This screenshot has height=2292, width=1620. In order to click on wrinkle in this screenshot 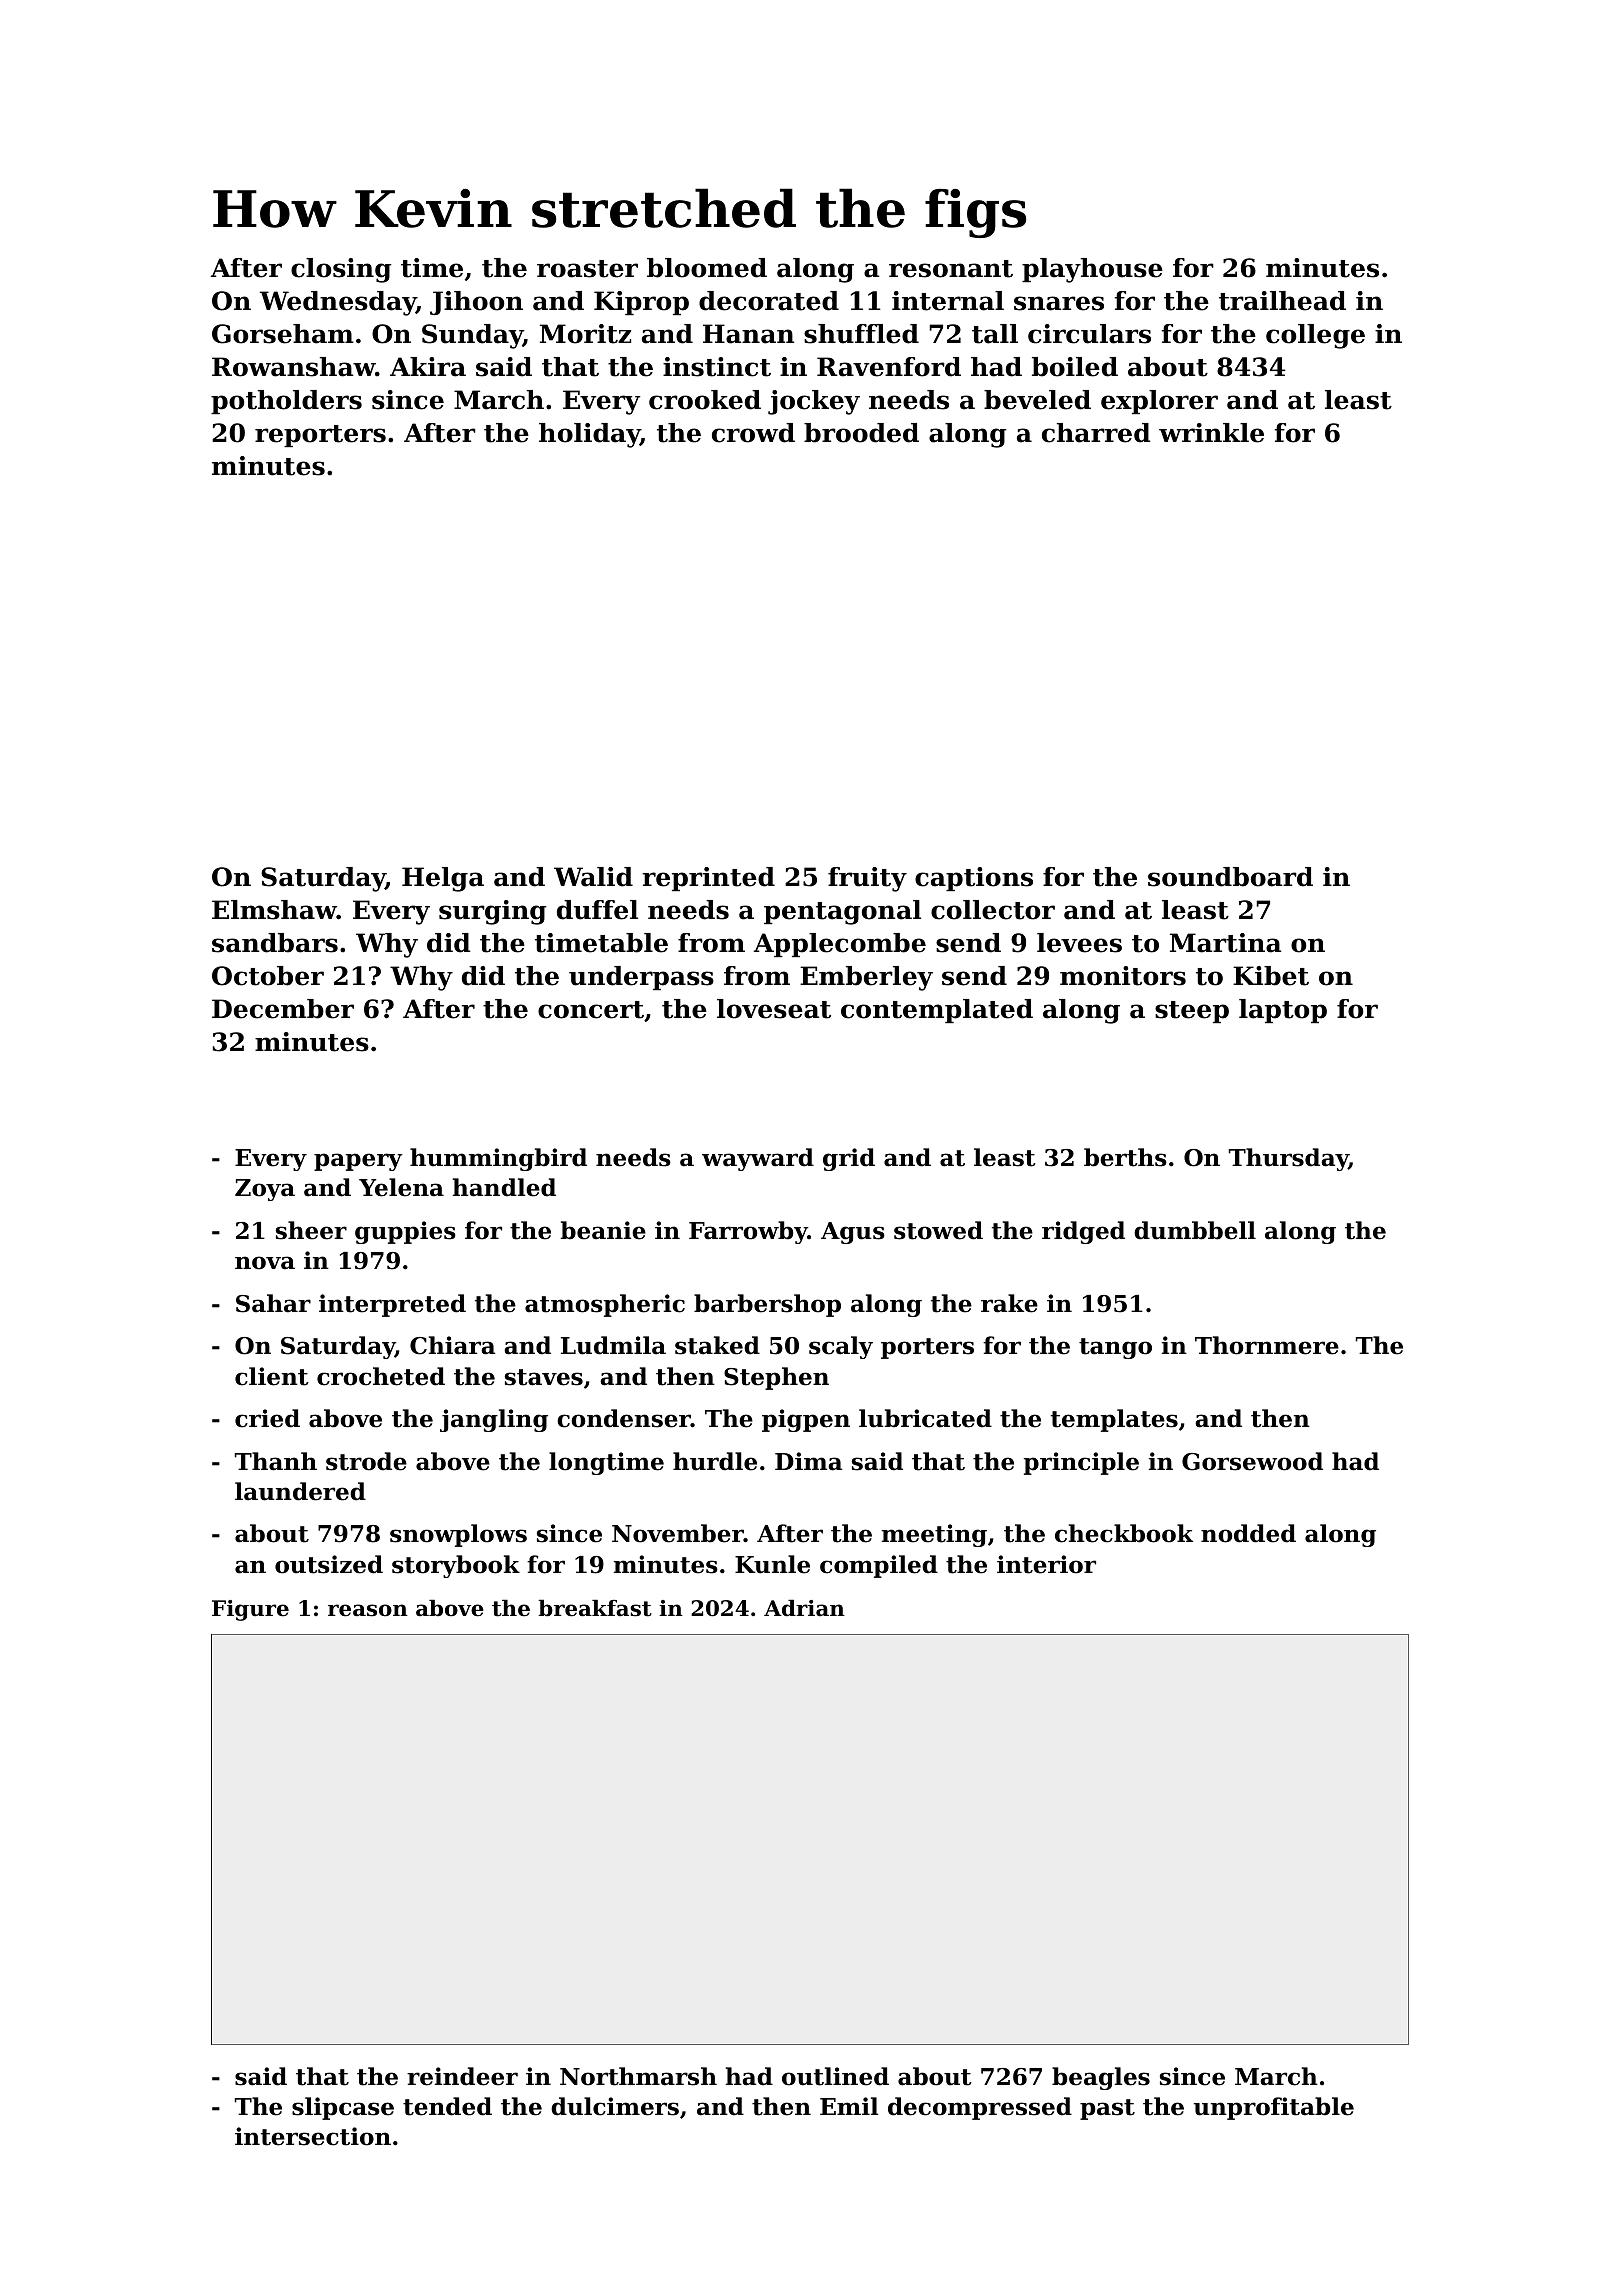, I will do `click(1211, 433)`.
